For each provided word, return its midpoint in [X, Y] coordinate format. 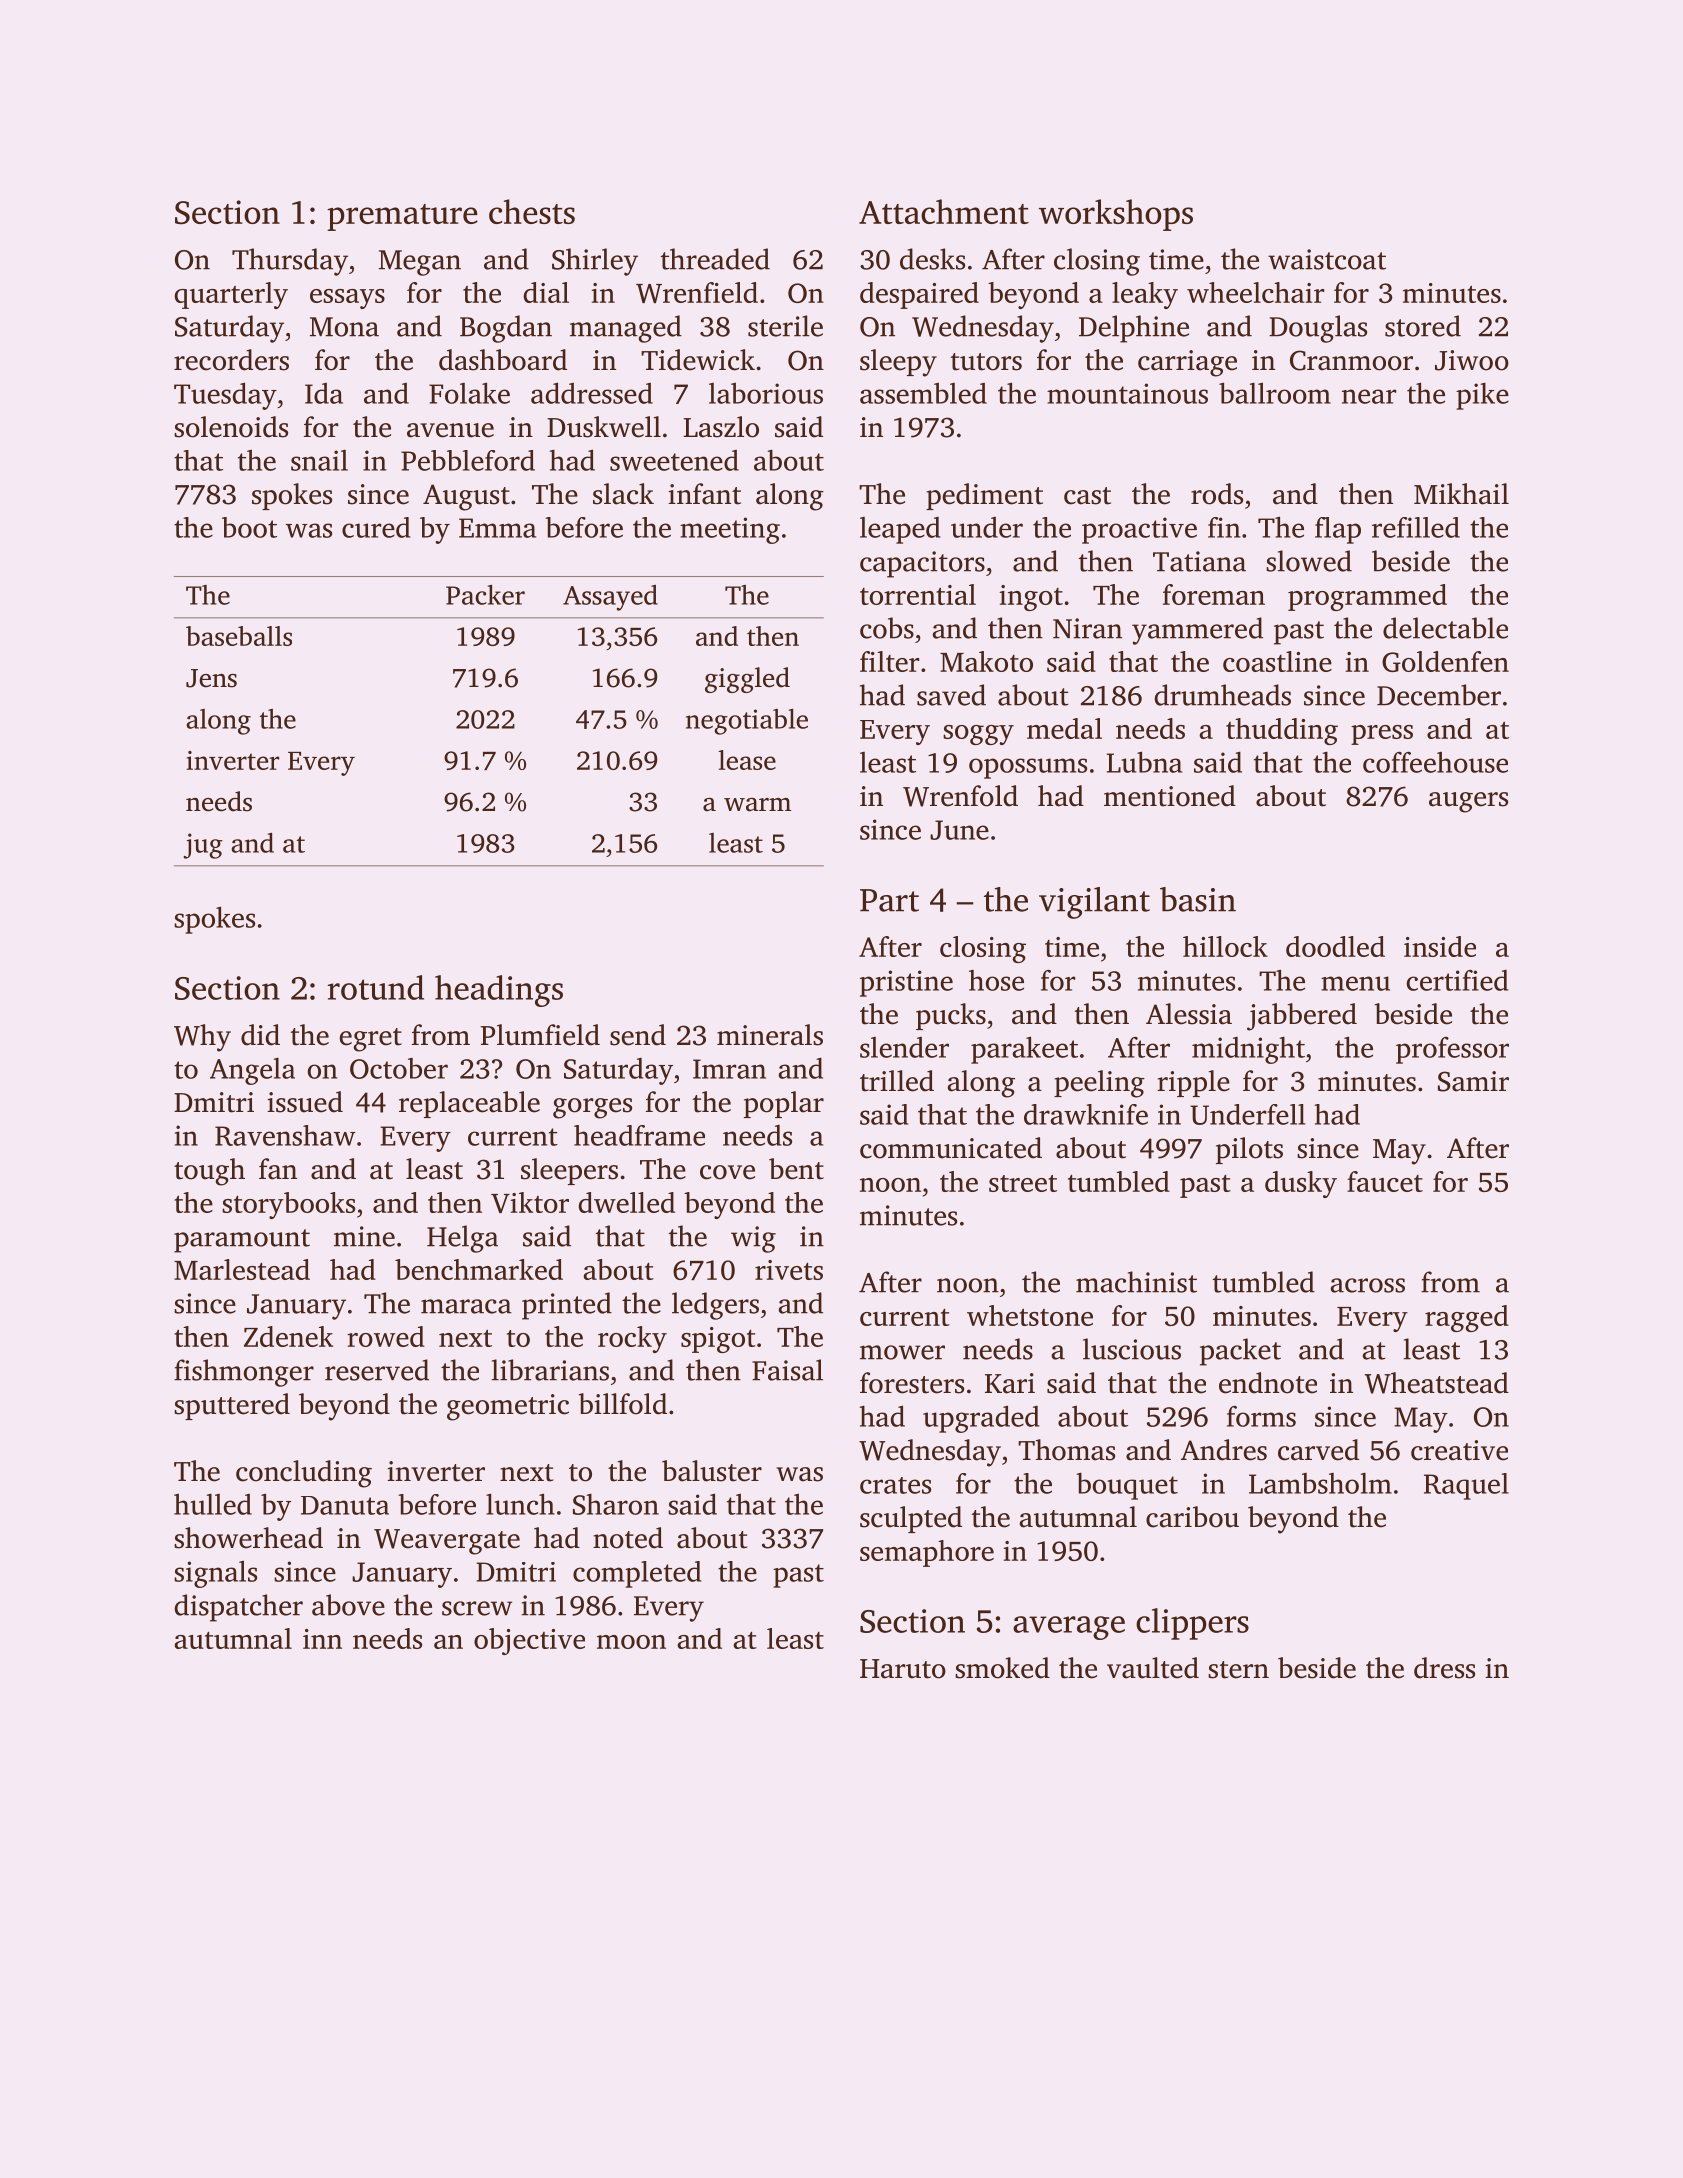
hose [996, 980]
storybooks [288, 1205]
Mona [344, 327]
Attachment [944, 211]
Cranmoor [1351, 360]
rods [1217, 494]
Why [202, 1038]
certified [1458, 980]
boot [249, 527]
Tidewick [698, 360]
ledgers [715, 1306]
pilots [1249, 1150]
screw [477, 1608]
